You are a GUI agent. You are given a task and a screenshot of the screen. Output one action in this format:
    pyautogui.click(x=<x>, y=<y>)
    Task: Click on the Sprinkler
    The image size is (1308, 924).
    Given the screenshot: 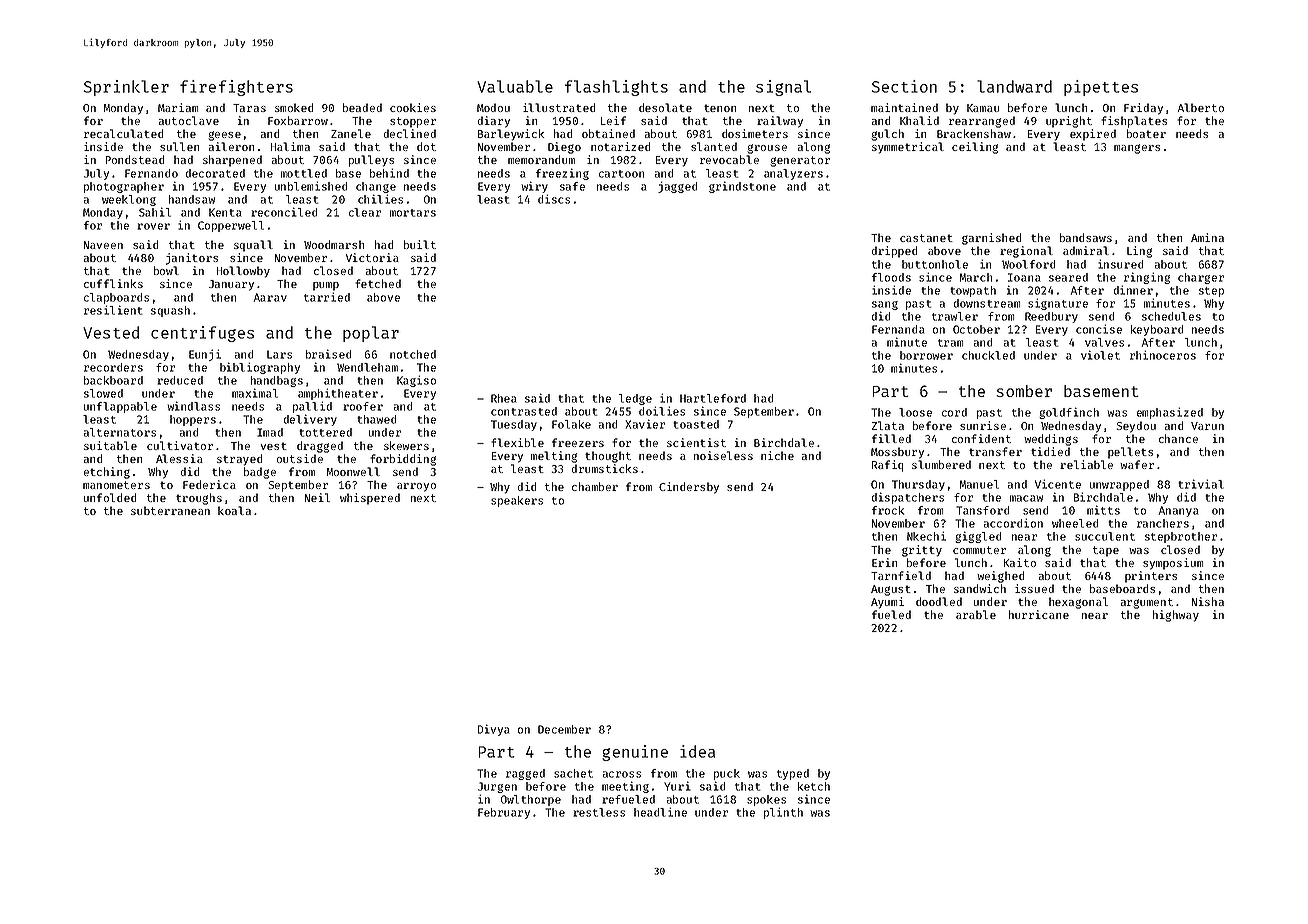 What is the action you would take?
    pyautogui.click(x=126, y=88)
